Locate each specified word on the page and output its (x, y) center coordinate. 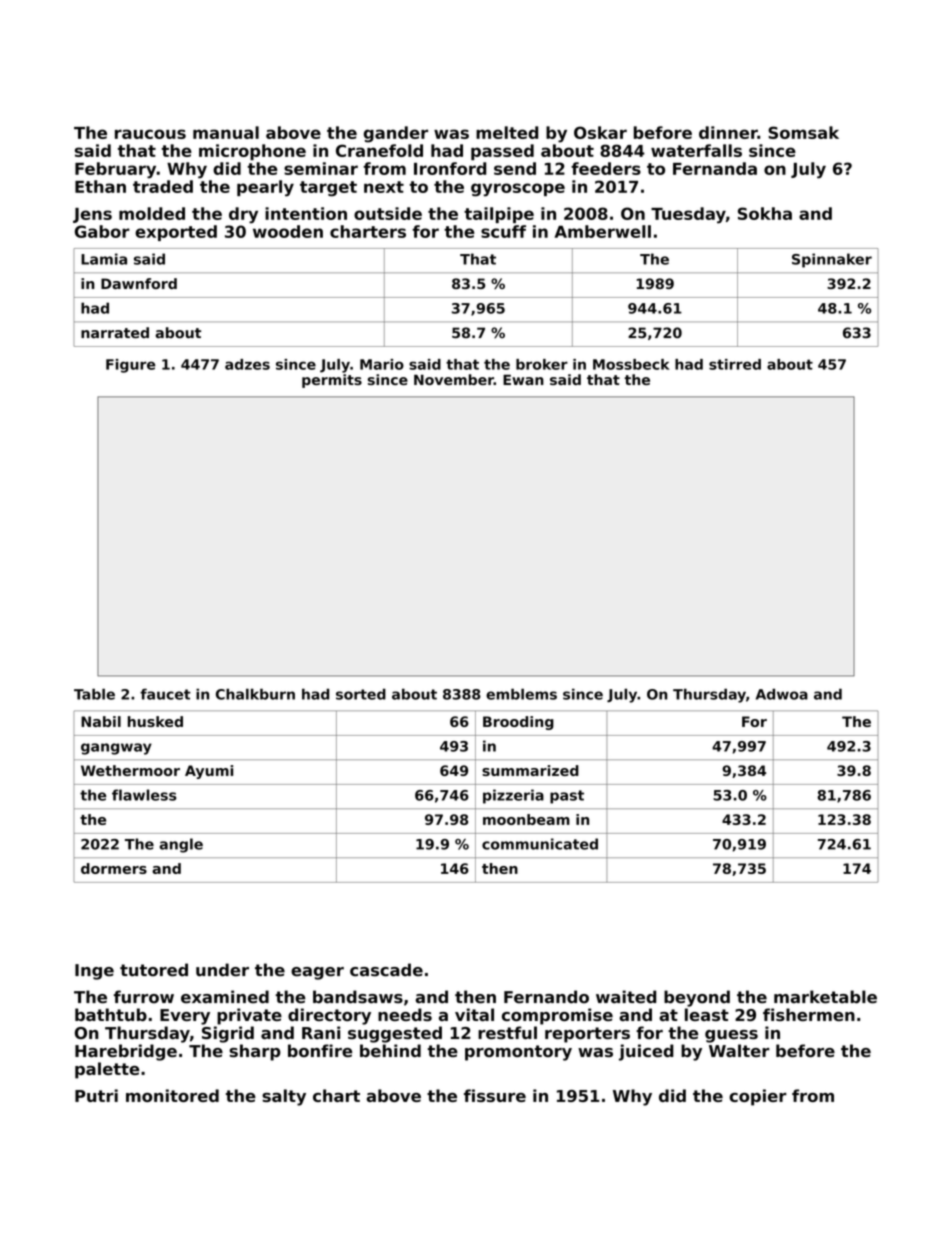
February (115, 170)
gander (396, 134)
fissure (495, 1095)
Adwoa (782, 694)
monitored (172, 1095)
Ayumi (209, 772)
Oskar (600, 132)
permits (332, 381)
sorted (361, 694)
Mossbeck (631, 364)
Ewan (523, 379)
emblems (521, 694)
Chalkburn (255, 694)
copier (758, 1097)
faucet (165, 694)
